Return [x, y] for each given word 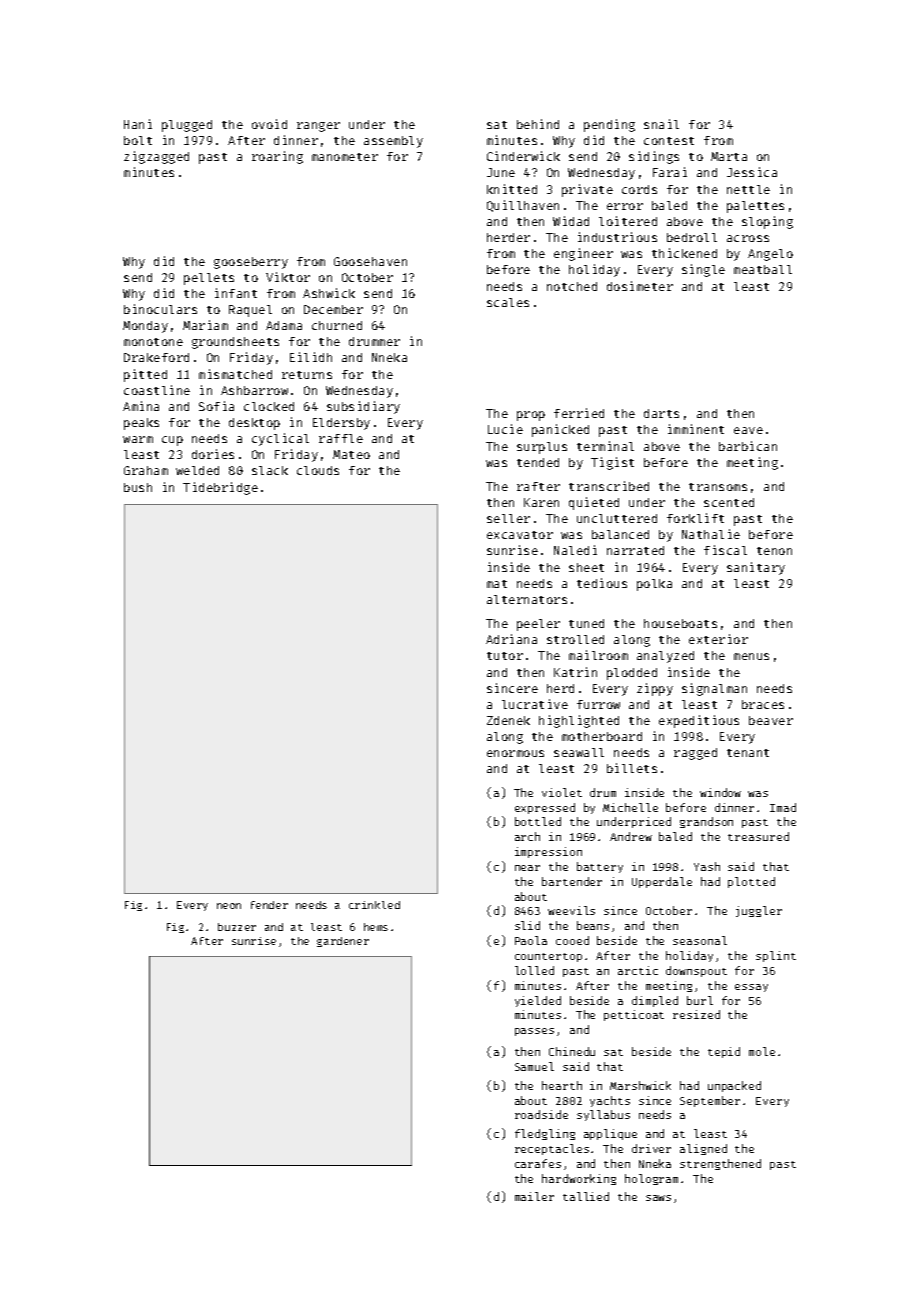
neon [229, 906]
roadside [541, 1114]
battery [600, 867]
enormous [515, 753]
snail [661, 124]
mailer [534, 1196]
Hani [138, 124]
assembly [393, 142]
